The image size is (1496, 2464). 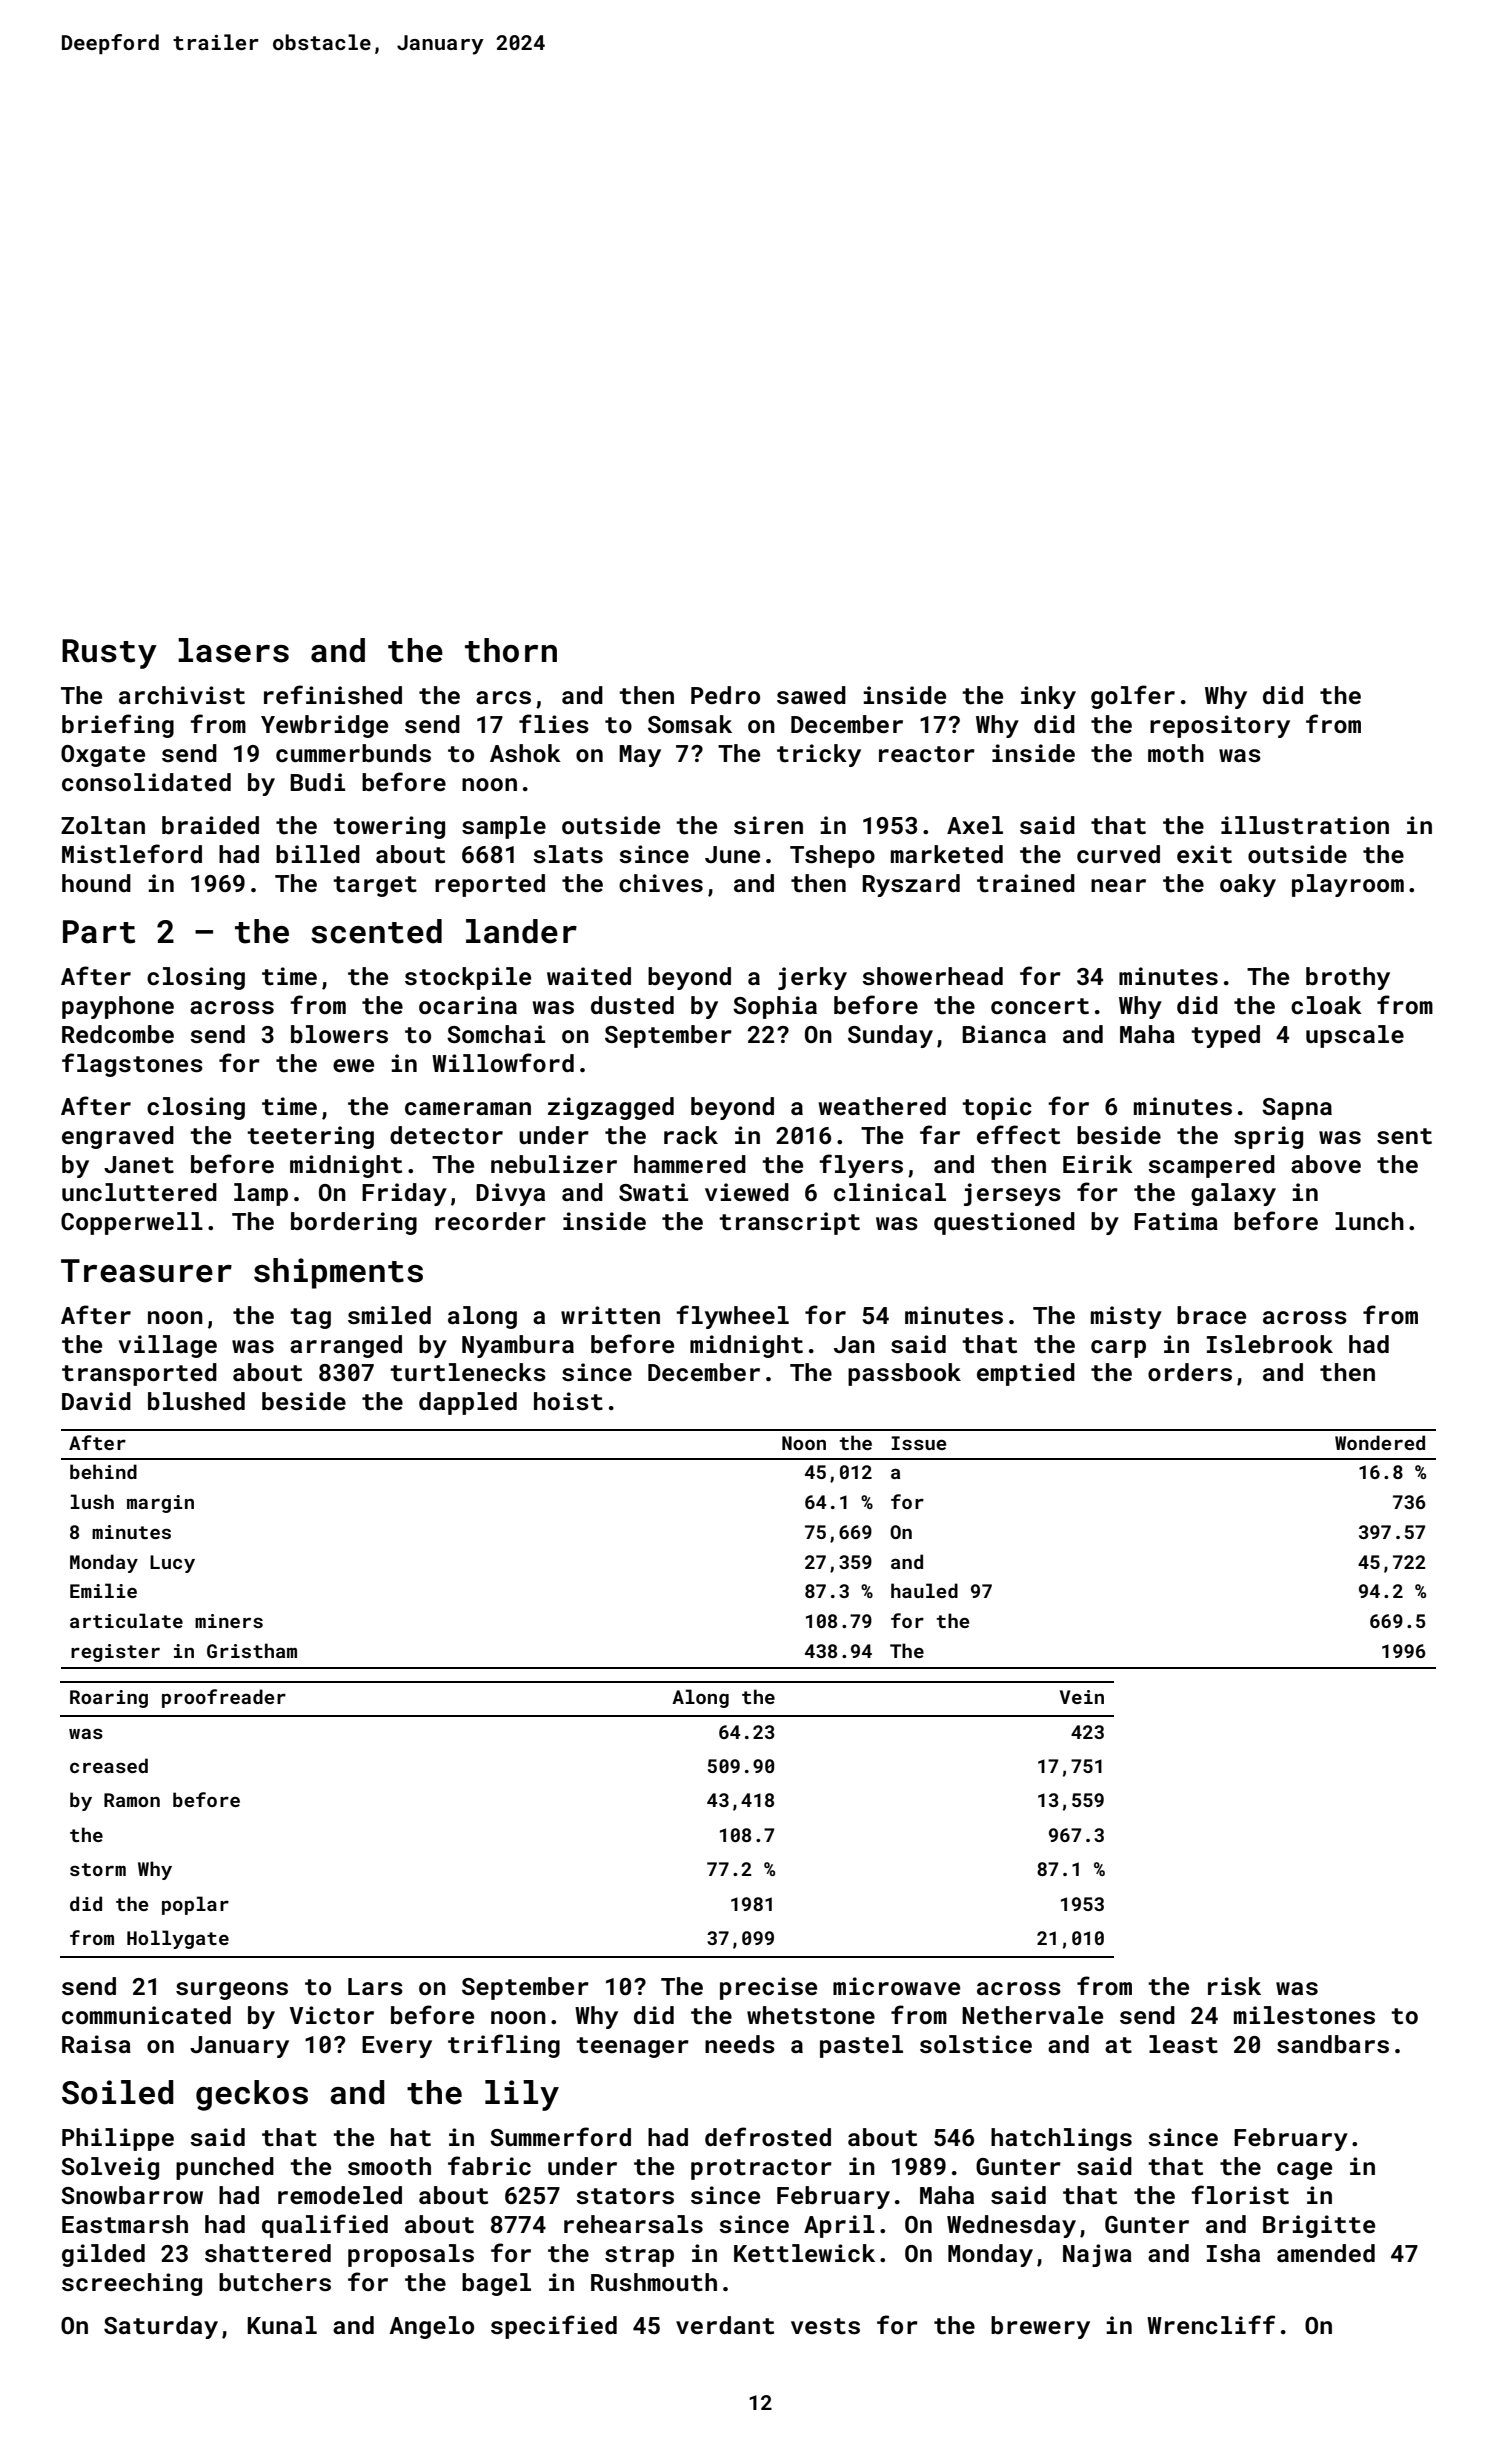 What do you see at coordinates (132, 854) in the document?
I see `Mistleford` at bounding box center [132, 854].
